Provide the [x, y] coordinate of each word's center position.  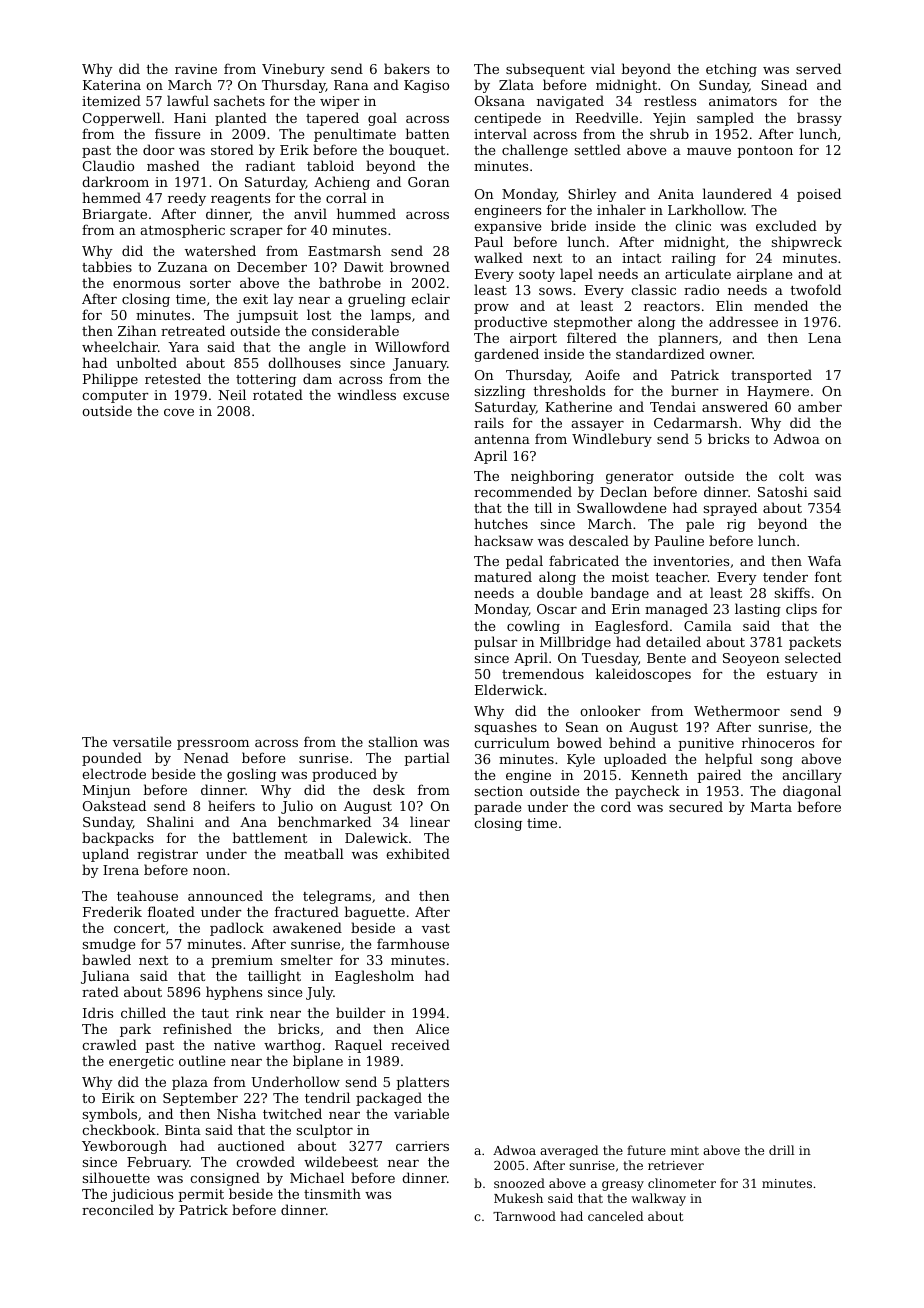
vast [436, 928]
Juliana [105, 977]
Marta [771, 807]
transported [771, 376]
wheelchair [120, 346]
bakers [407, 68]
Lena [824, 338]
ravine [196, 69]
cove [179, 412]
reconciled [118, 1209]
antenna [502, 439]
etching [731, 70]
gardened [506, 355]
